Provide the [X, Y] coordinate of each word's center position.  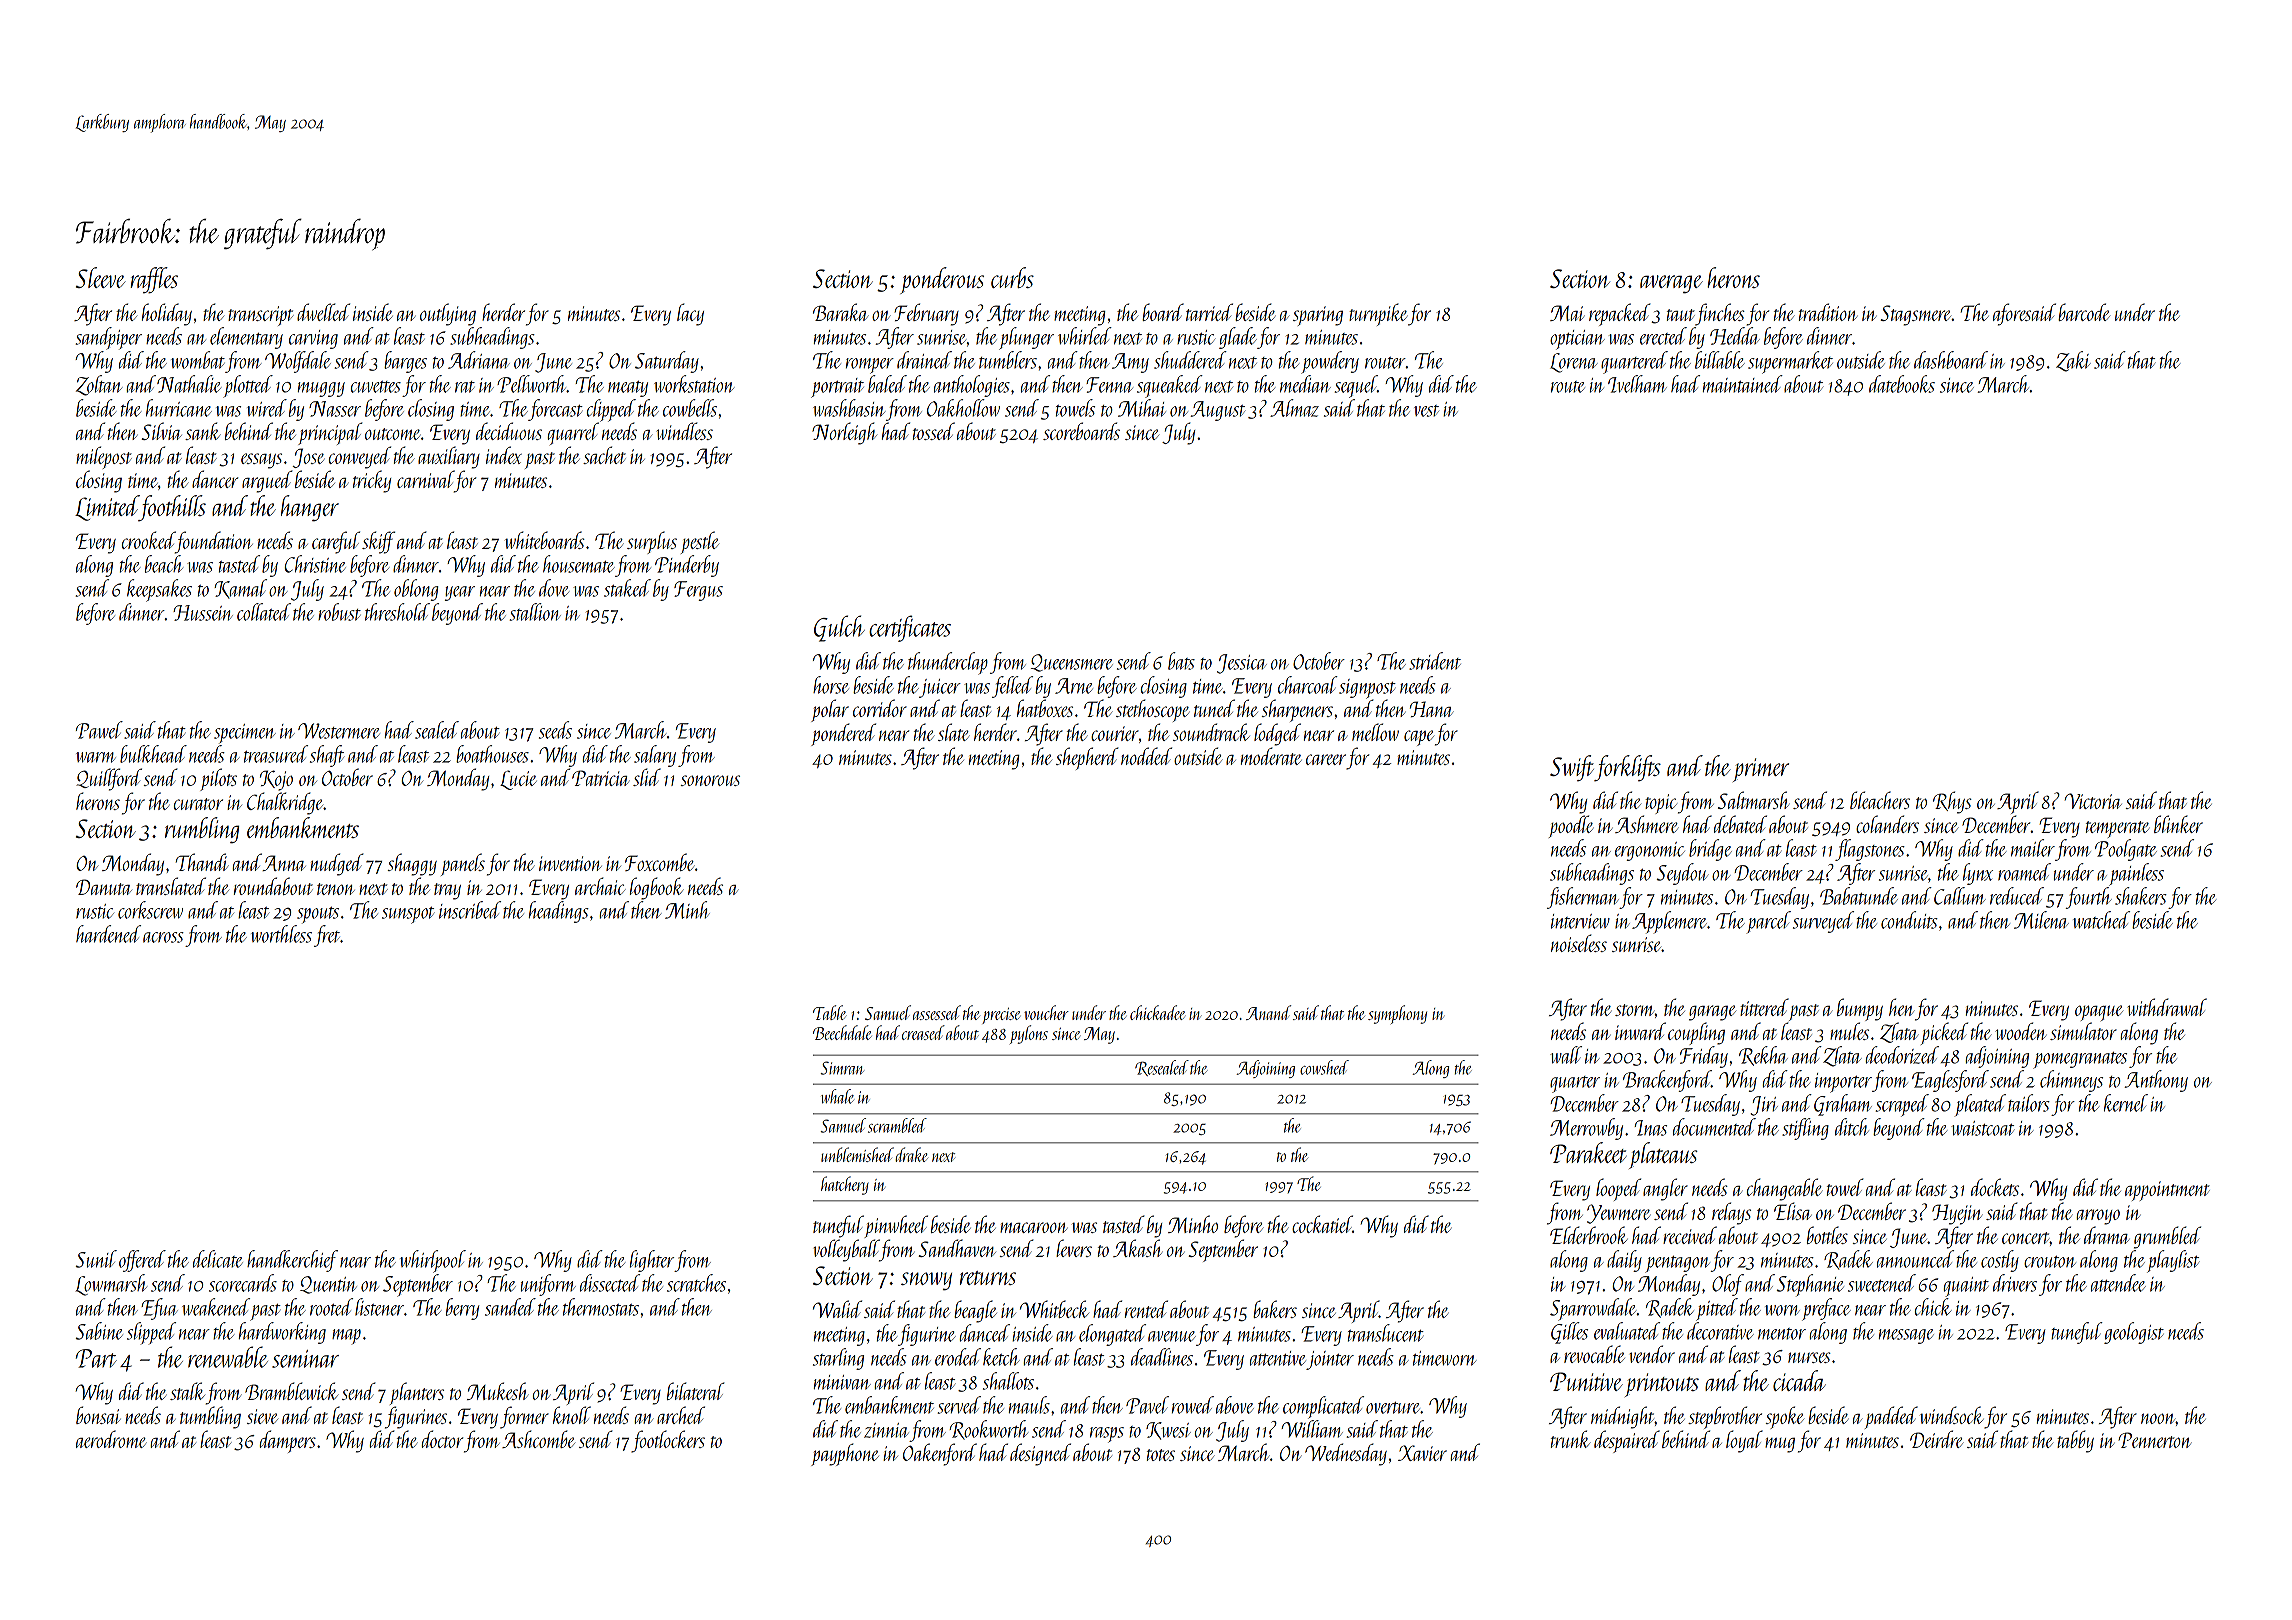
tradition [1828, 312]
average [1671, 284]
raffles [154, 280]
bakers [1275, 1309]
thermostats [601, 1307]
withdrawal [2167, 1007]
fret [327, 936]
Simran [842, 1068]
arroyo [2098, 1217]
